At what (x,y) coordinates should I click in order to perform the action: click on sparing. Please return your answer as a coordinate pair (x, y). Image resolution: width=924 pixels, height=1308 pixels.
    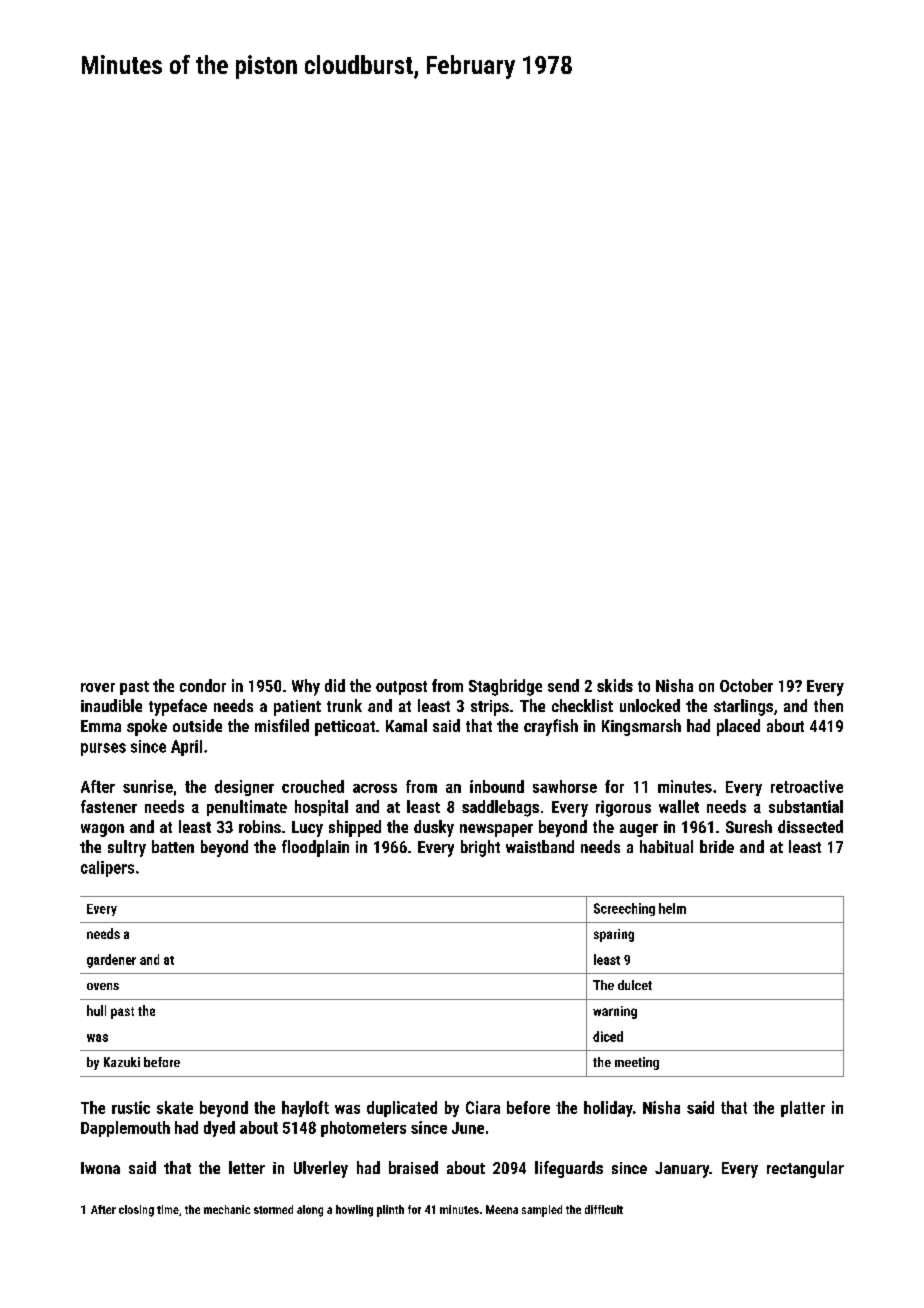
    Looking at the image, I should click on (614, 935).
